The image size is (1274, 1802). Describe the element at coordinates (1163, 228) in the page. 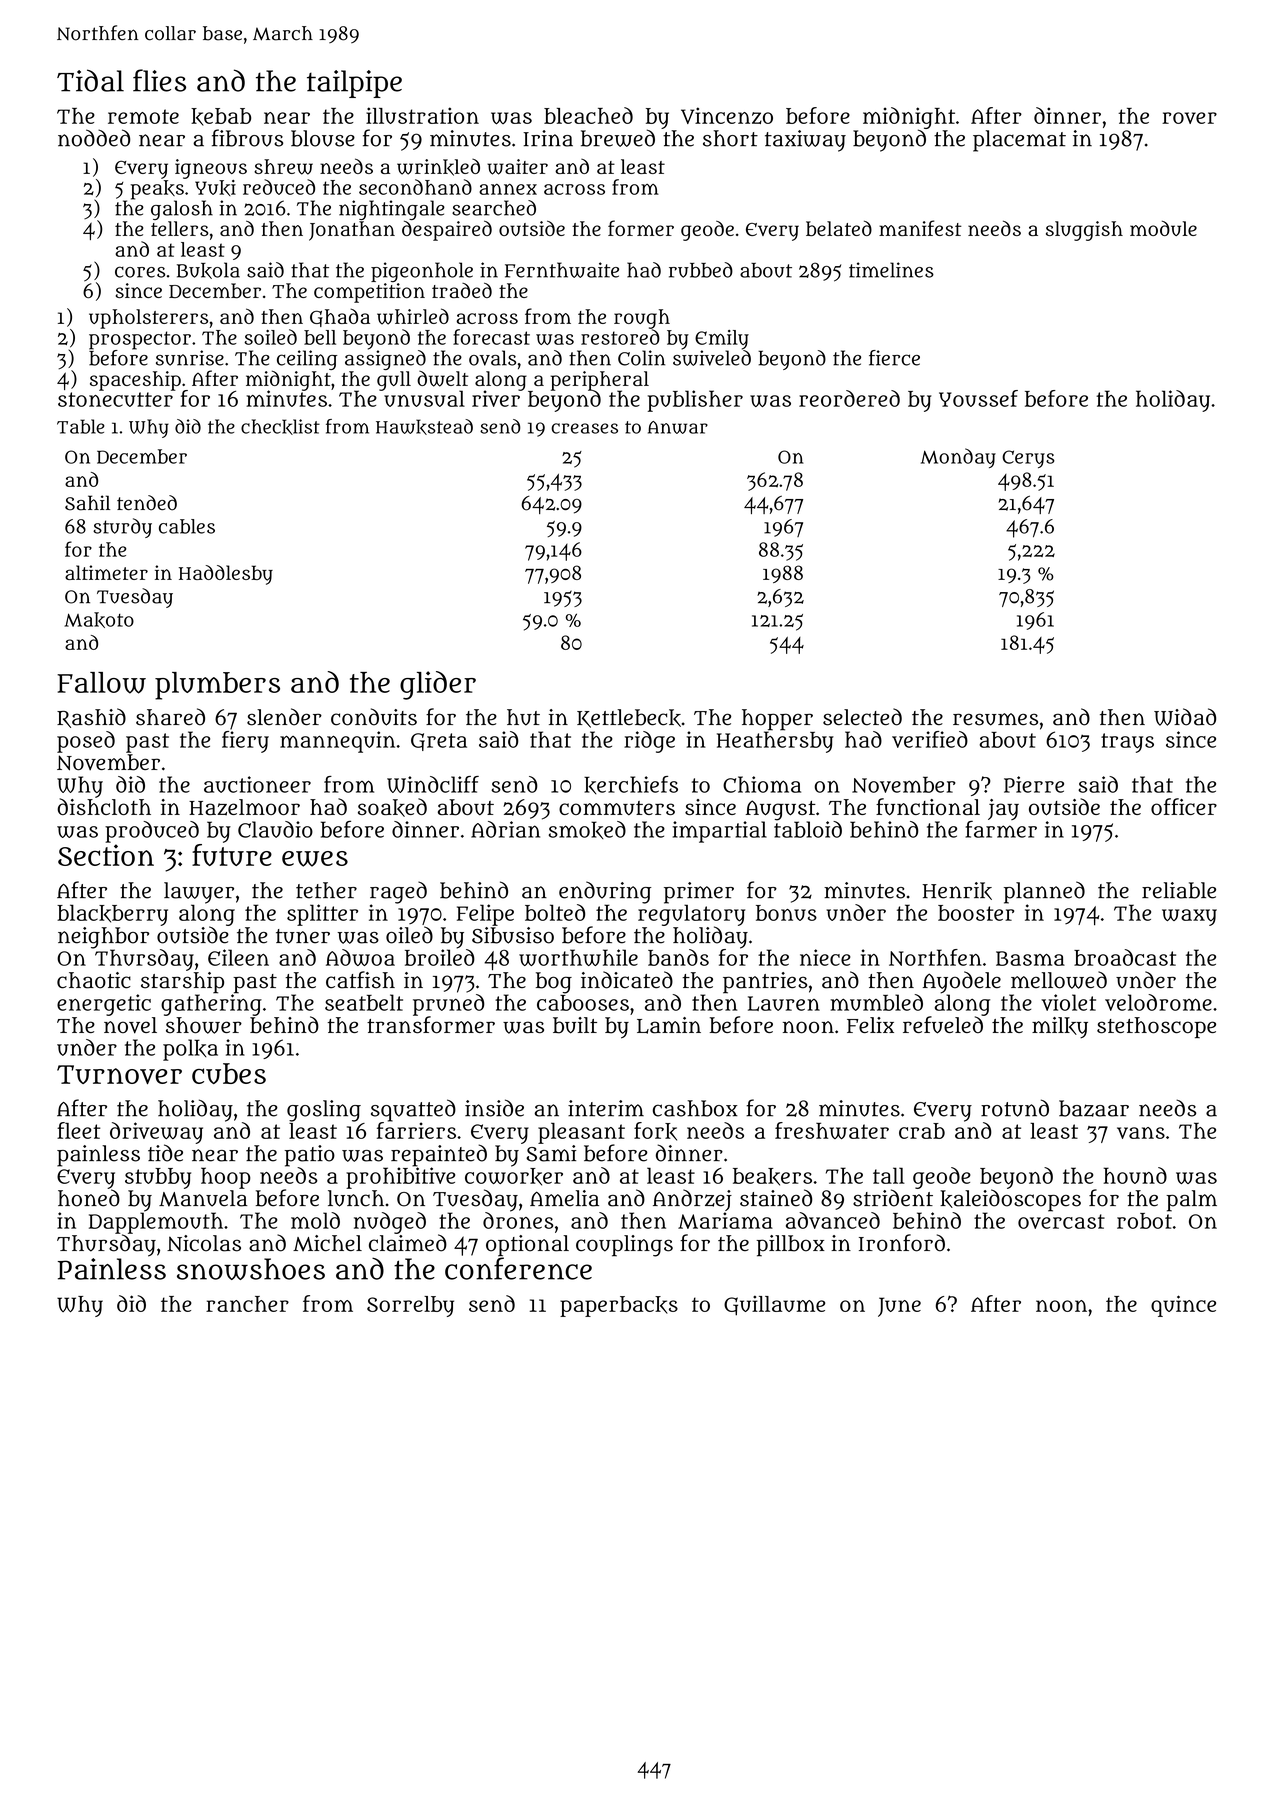

I see `module` at that location.
